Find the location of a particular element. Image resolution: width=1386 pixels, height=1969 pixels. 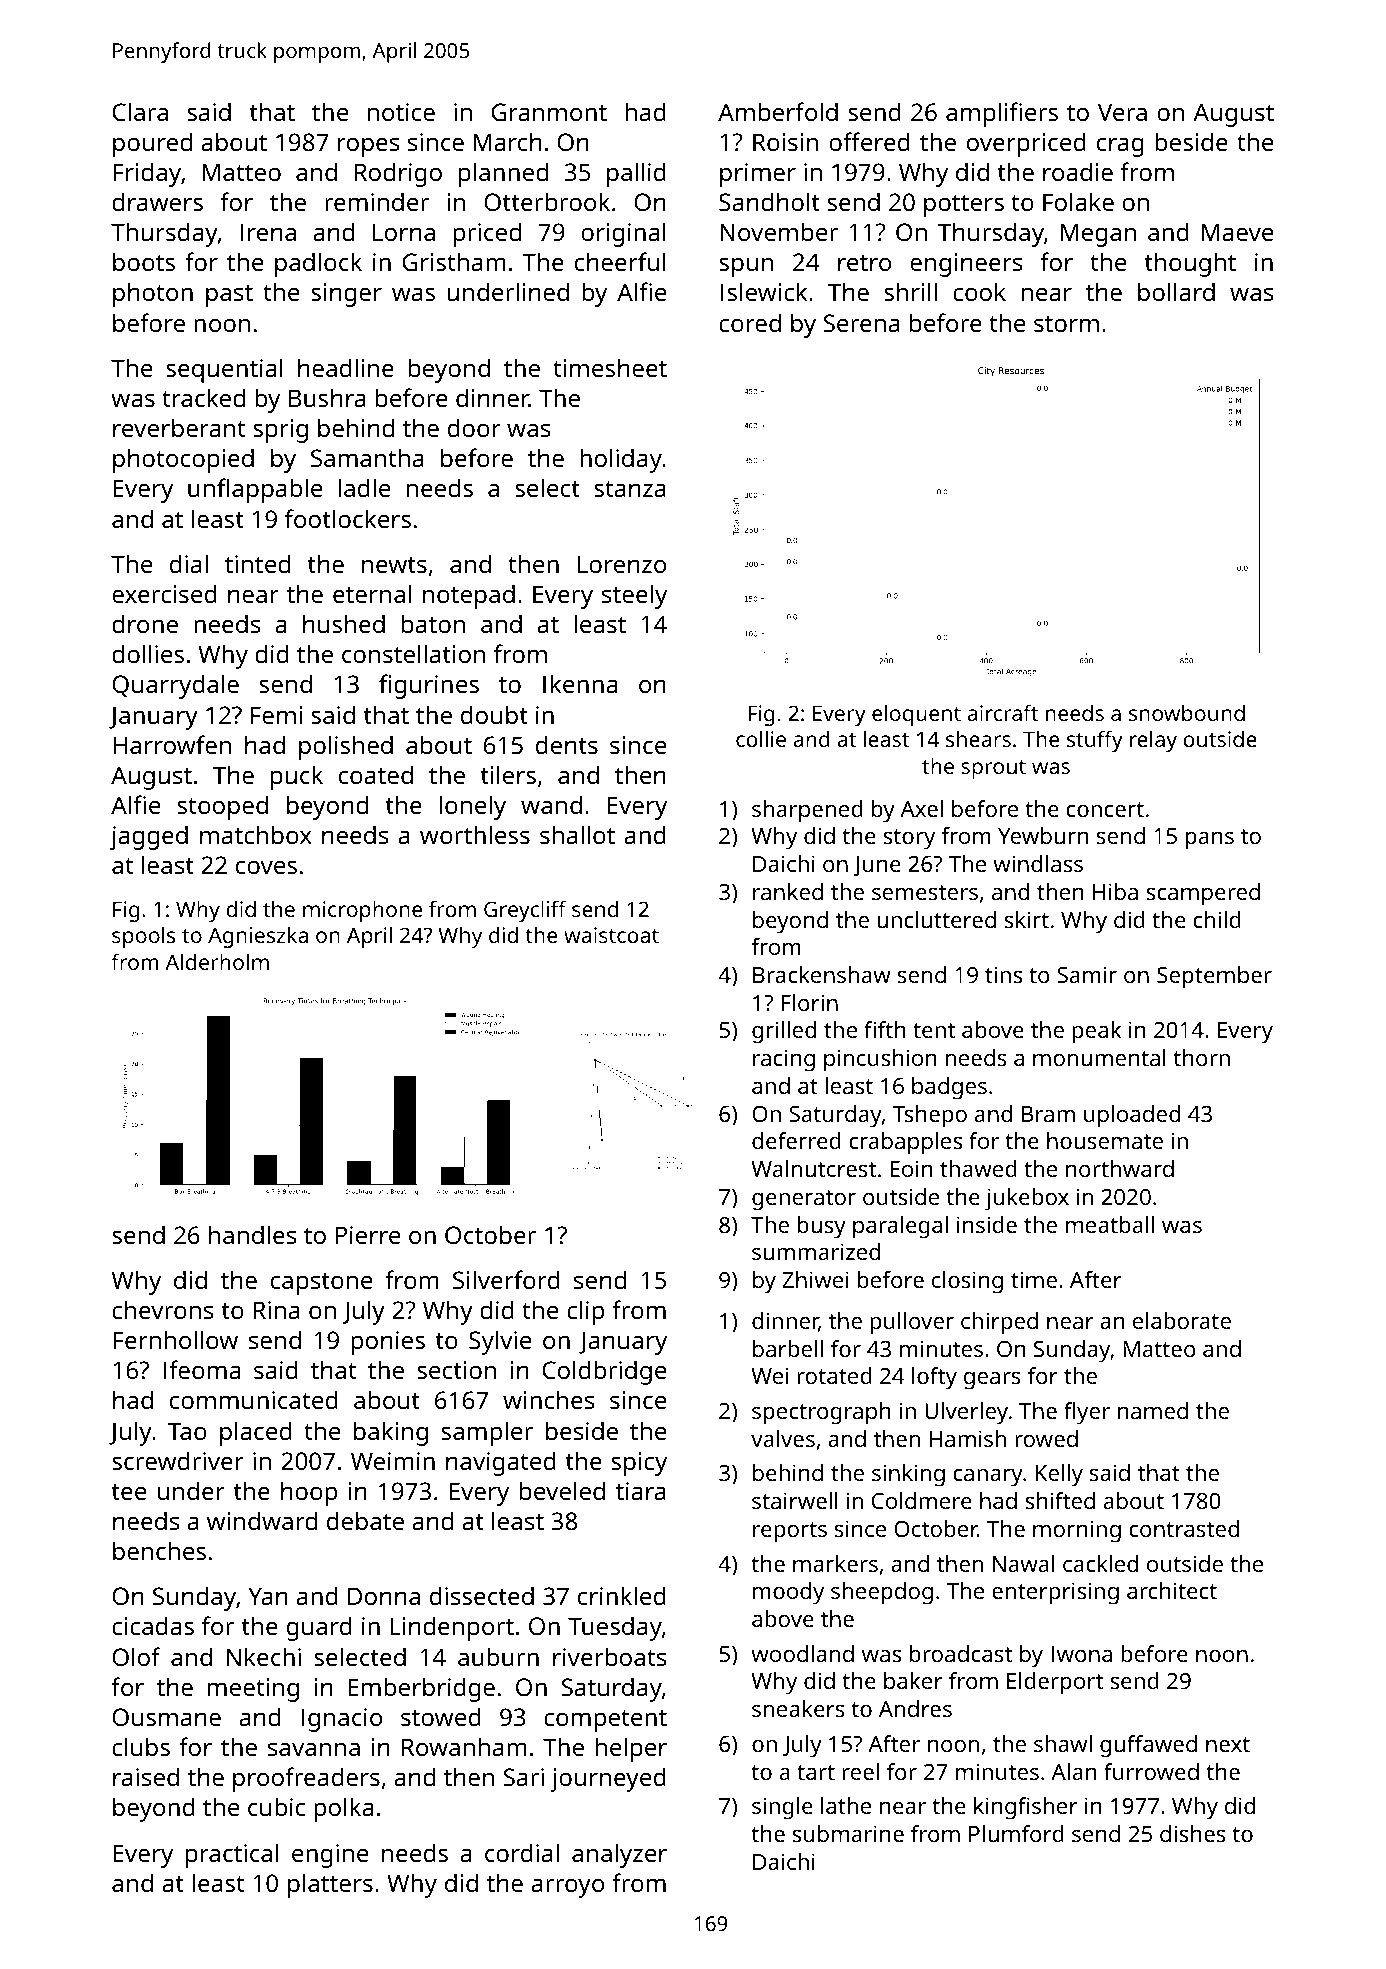

Hamish is located at coordinates (967, 1438).
